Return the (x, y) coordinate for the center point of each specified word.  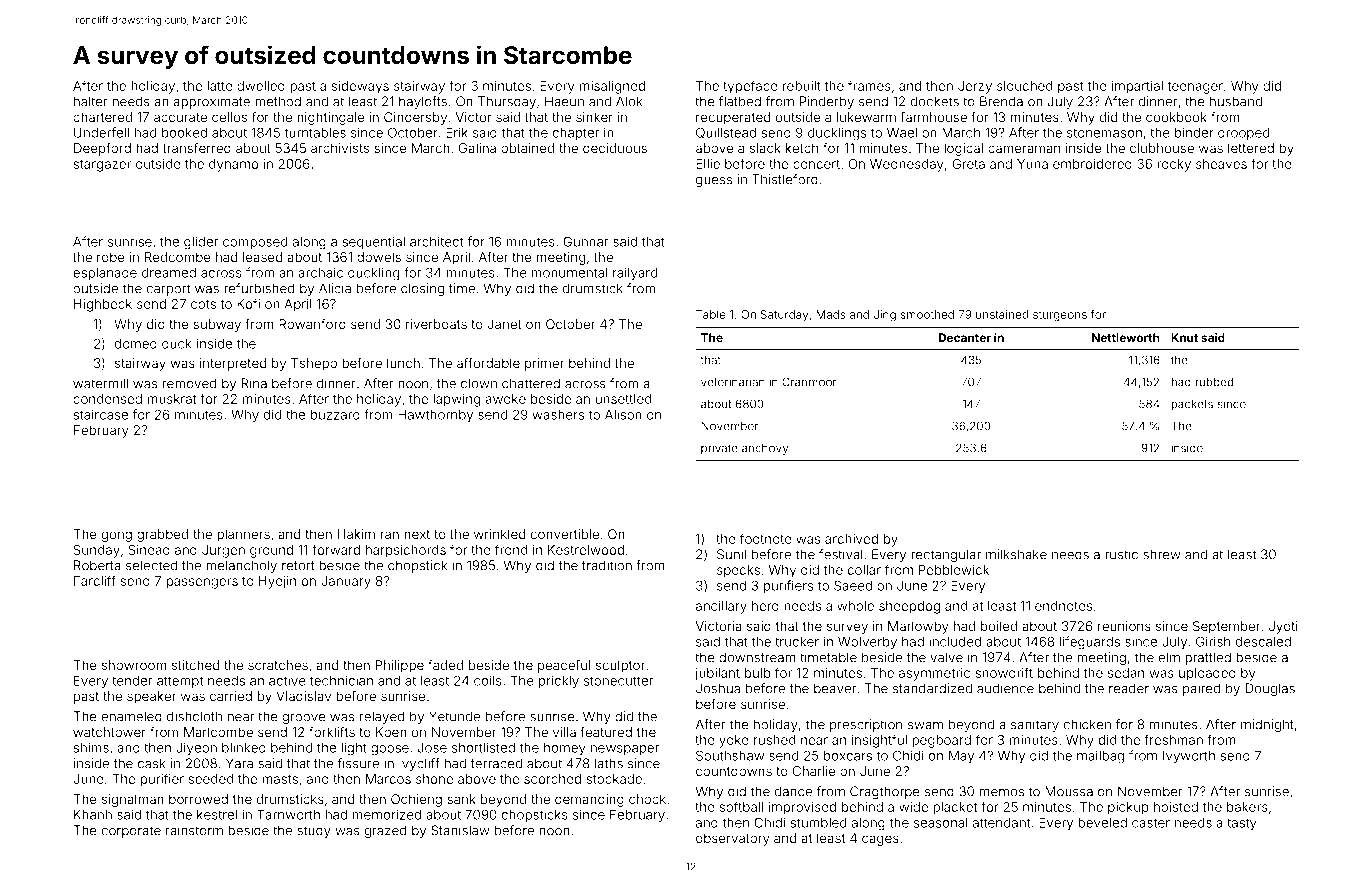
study (314, 831)
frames (869, 85)
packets (1192, 405)
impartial (1137, 87)
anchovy (765, 449)
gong (117, 536)
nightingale (331, 118)
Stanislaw (460, 830)
